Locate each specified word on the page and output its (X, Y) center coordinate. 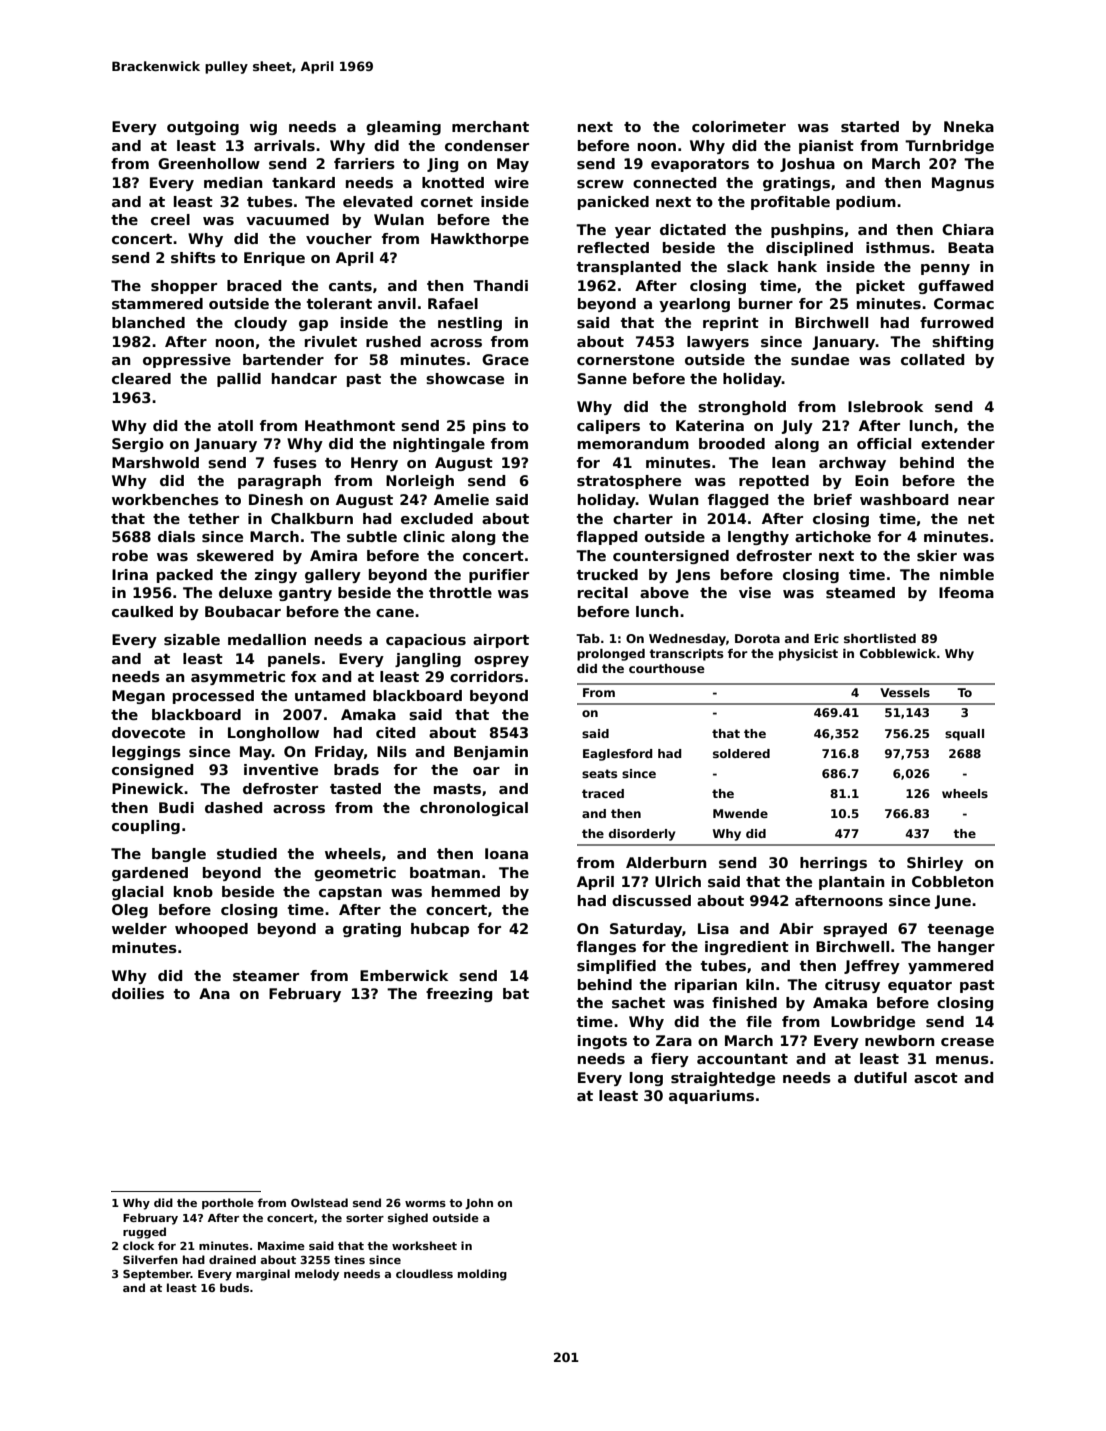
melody (317, 1275)
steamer (266, 976)
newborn (900, 1040)
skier (937, 555)
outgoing (203, 128)
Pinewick (147, 788)
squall (964, 735)
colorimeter (739, 126)
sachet (638, 1002)
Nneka (969, 126)
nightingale (439, 445)
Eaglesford (618, 755)
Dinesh (276, 499)
